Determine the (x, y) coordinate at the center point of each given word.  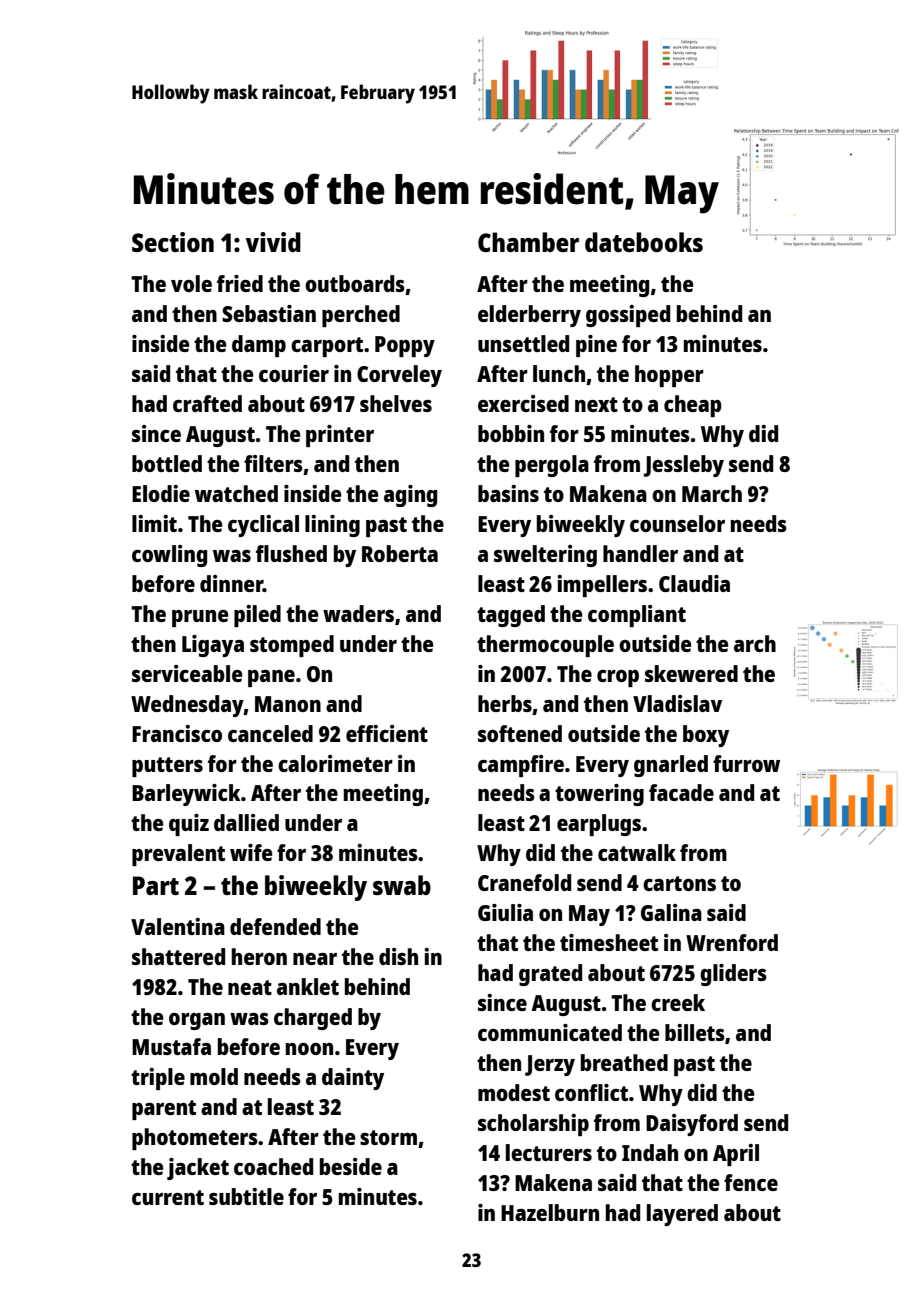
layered (682, 1215)
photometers (195, 1139)
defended (275, 926)
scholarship (533, 1125)
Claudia (694, 583)
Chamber (528, 242)
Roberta (400, 553)
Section (173, 242)
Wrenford (732, 942)
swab (402, 885)
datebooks (644, 242)
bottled (167, 463)
